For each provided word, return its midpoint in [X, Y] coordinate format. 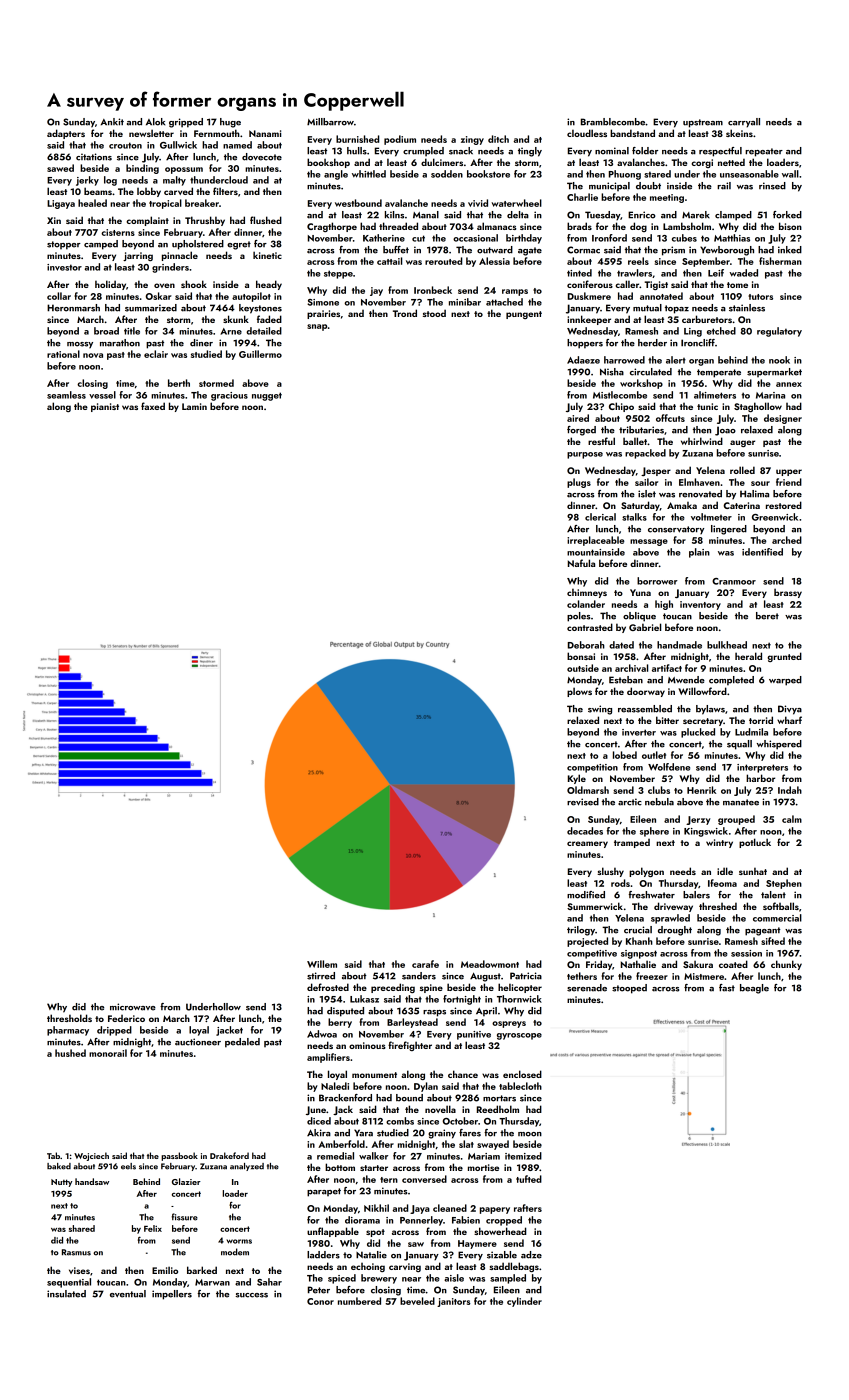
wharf [789, 720]
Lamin [194, 406]
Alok [155, 122]
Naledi [335, 1086]
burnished [357, 139]
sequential [69, 1283]
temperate [719, 373]
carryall [744, 123]
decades [585, 831]
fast [727, 988]
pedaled [242, 1043]
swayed [493, 1145]
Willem [322, 964]
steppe [338, 274]
